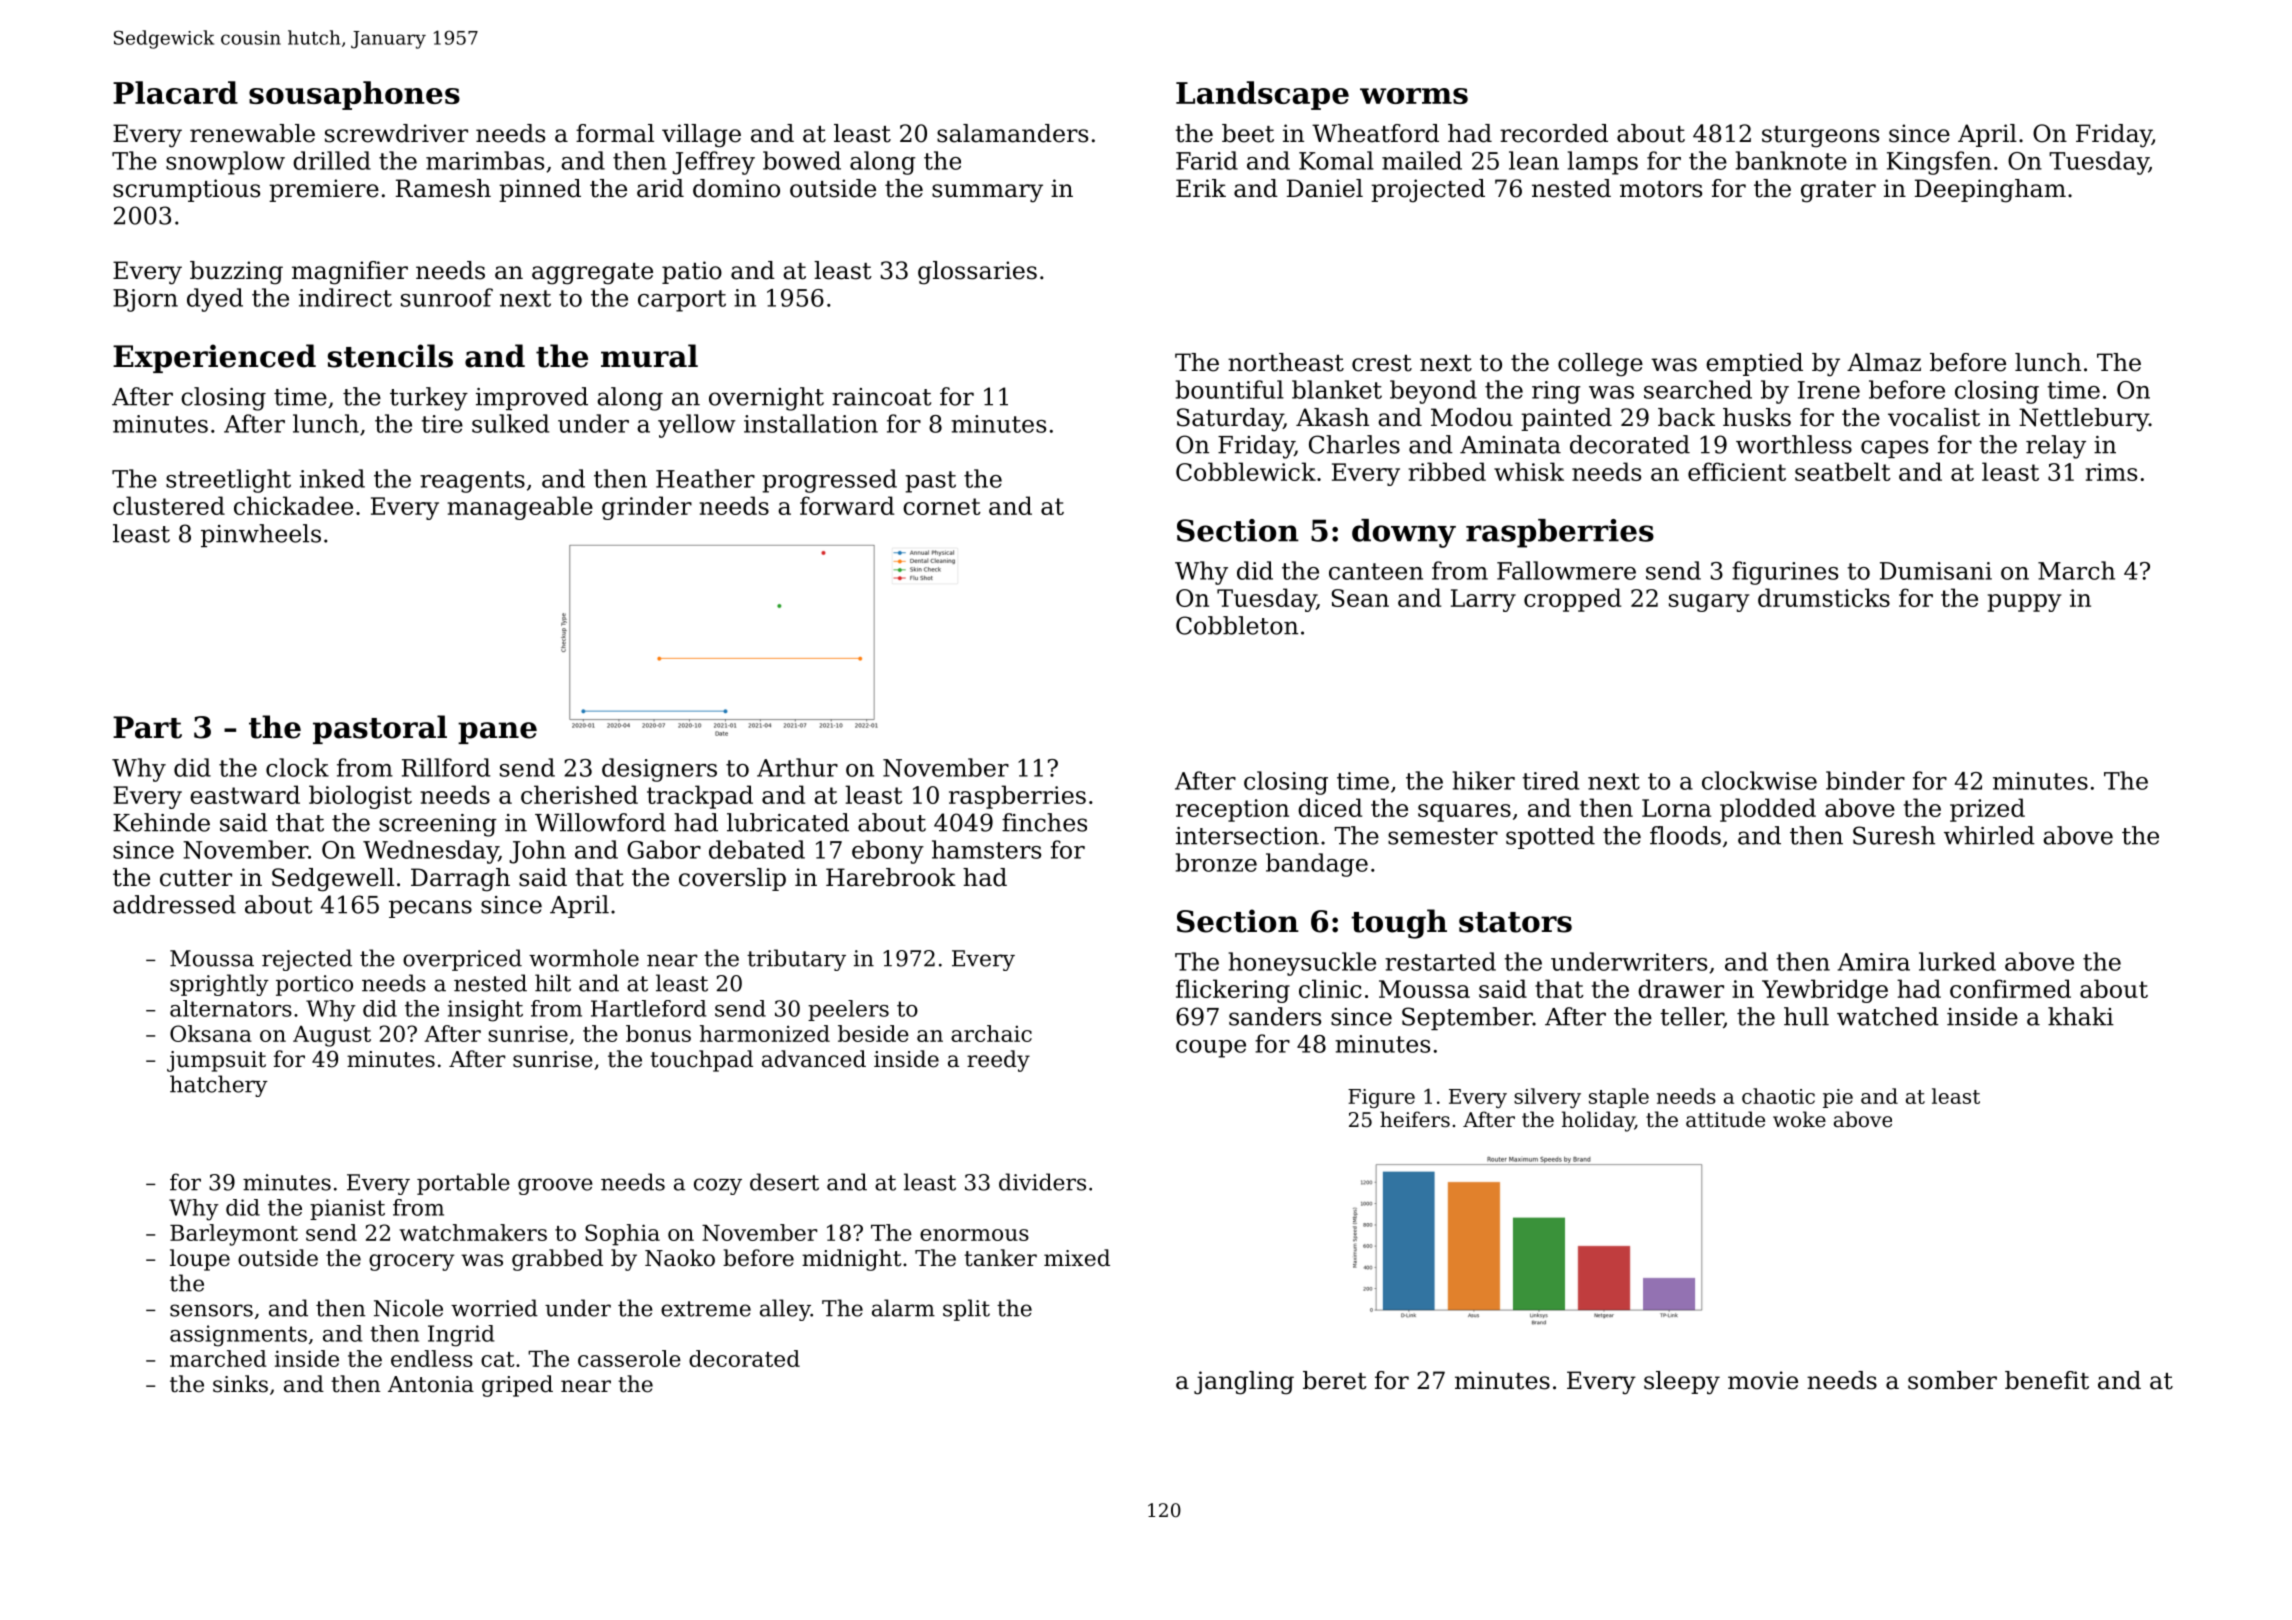 The height and width of the image is (1620, 2292). I want to click on tough, so click(1399, 924).
